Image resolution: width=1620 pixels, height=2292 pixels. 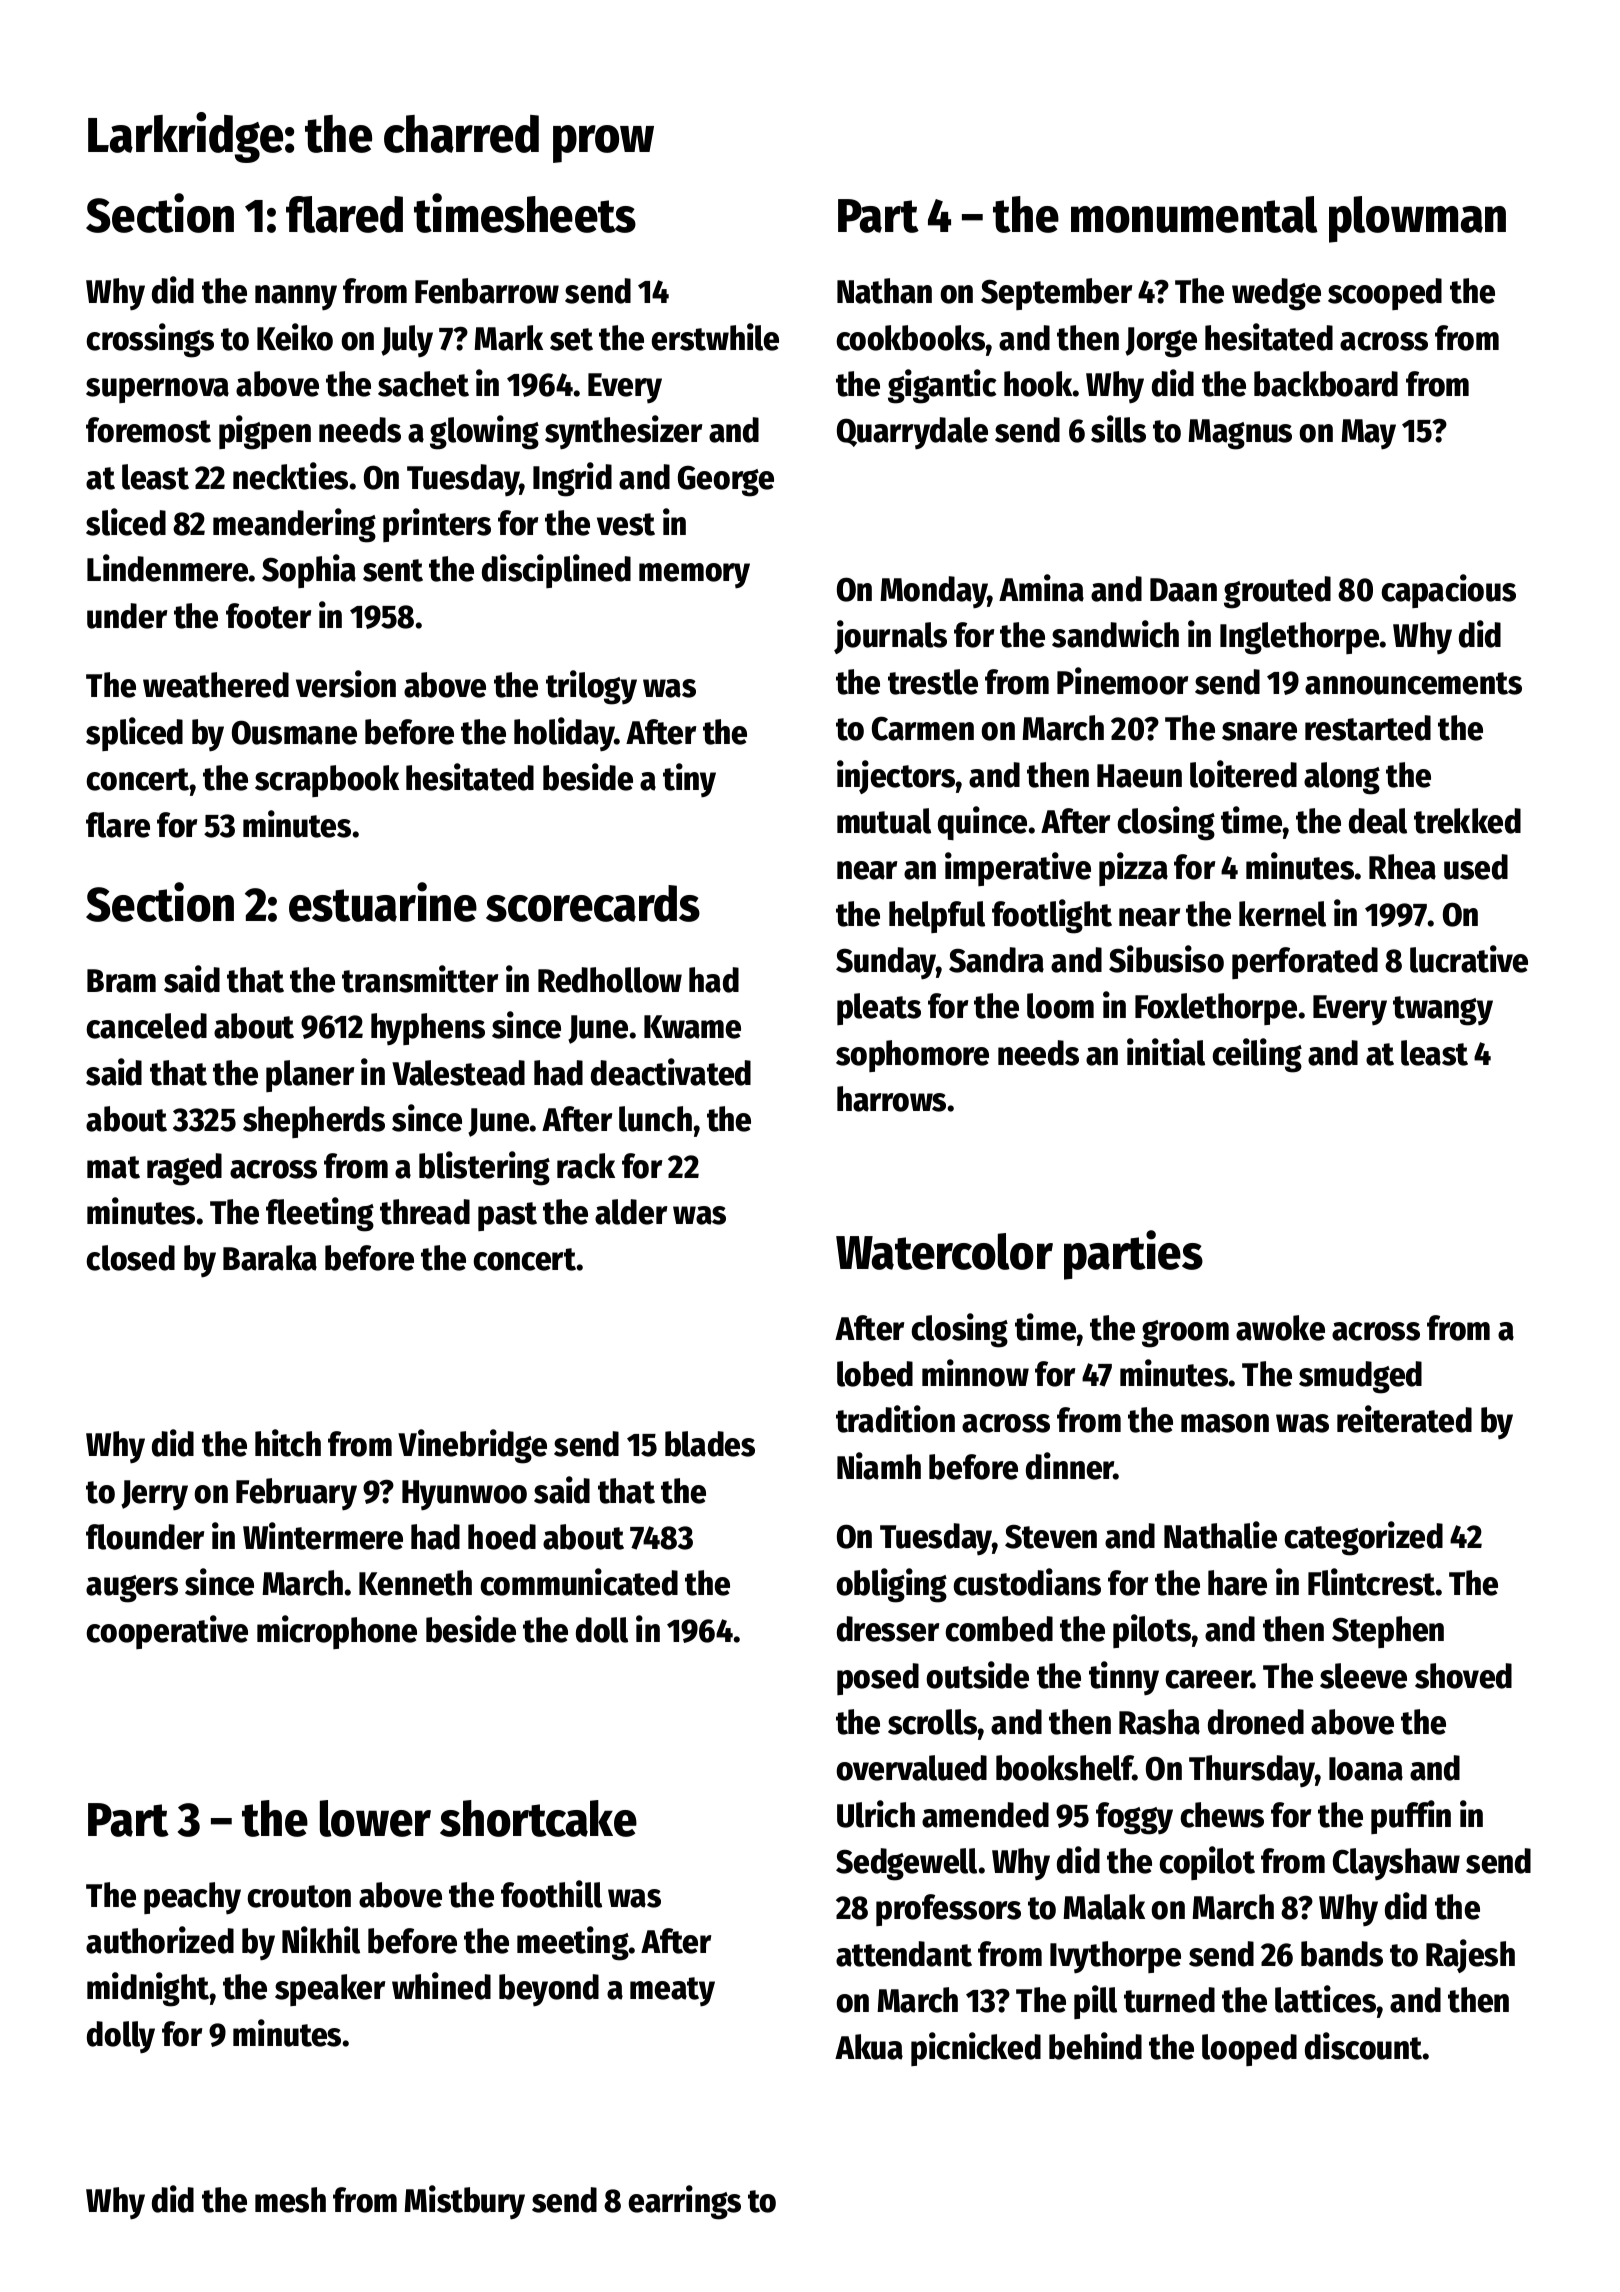 I want to click on Mistbury, so click(x=464, y=2202).
